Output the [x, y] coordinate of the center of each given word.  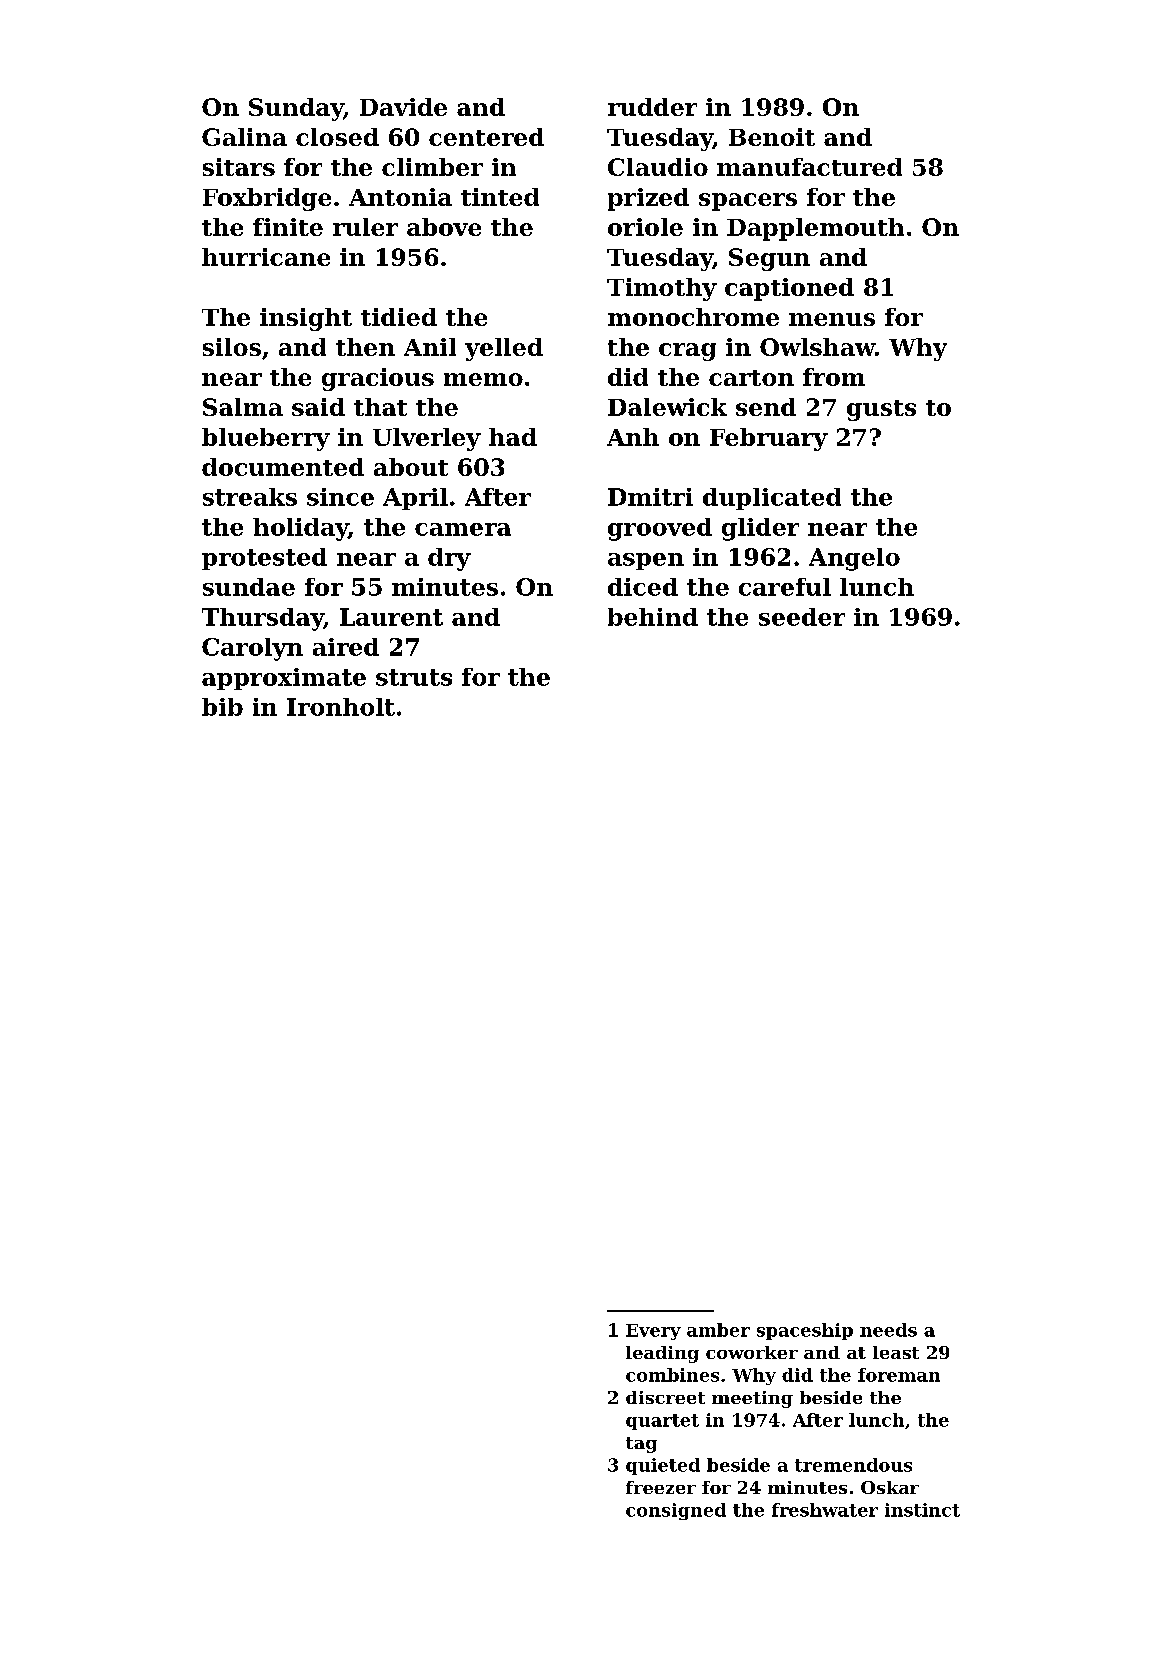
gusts [881, 410]
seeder [802, 617]
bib [222, 707]
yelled [504, 349]
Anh [633, 437]
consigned [676, 1511]
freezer [661, 1487]
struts [414, 677]
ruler [365, 227]
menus [832, 319]
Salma [243, 407]
